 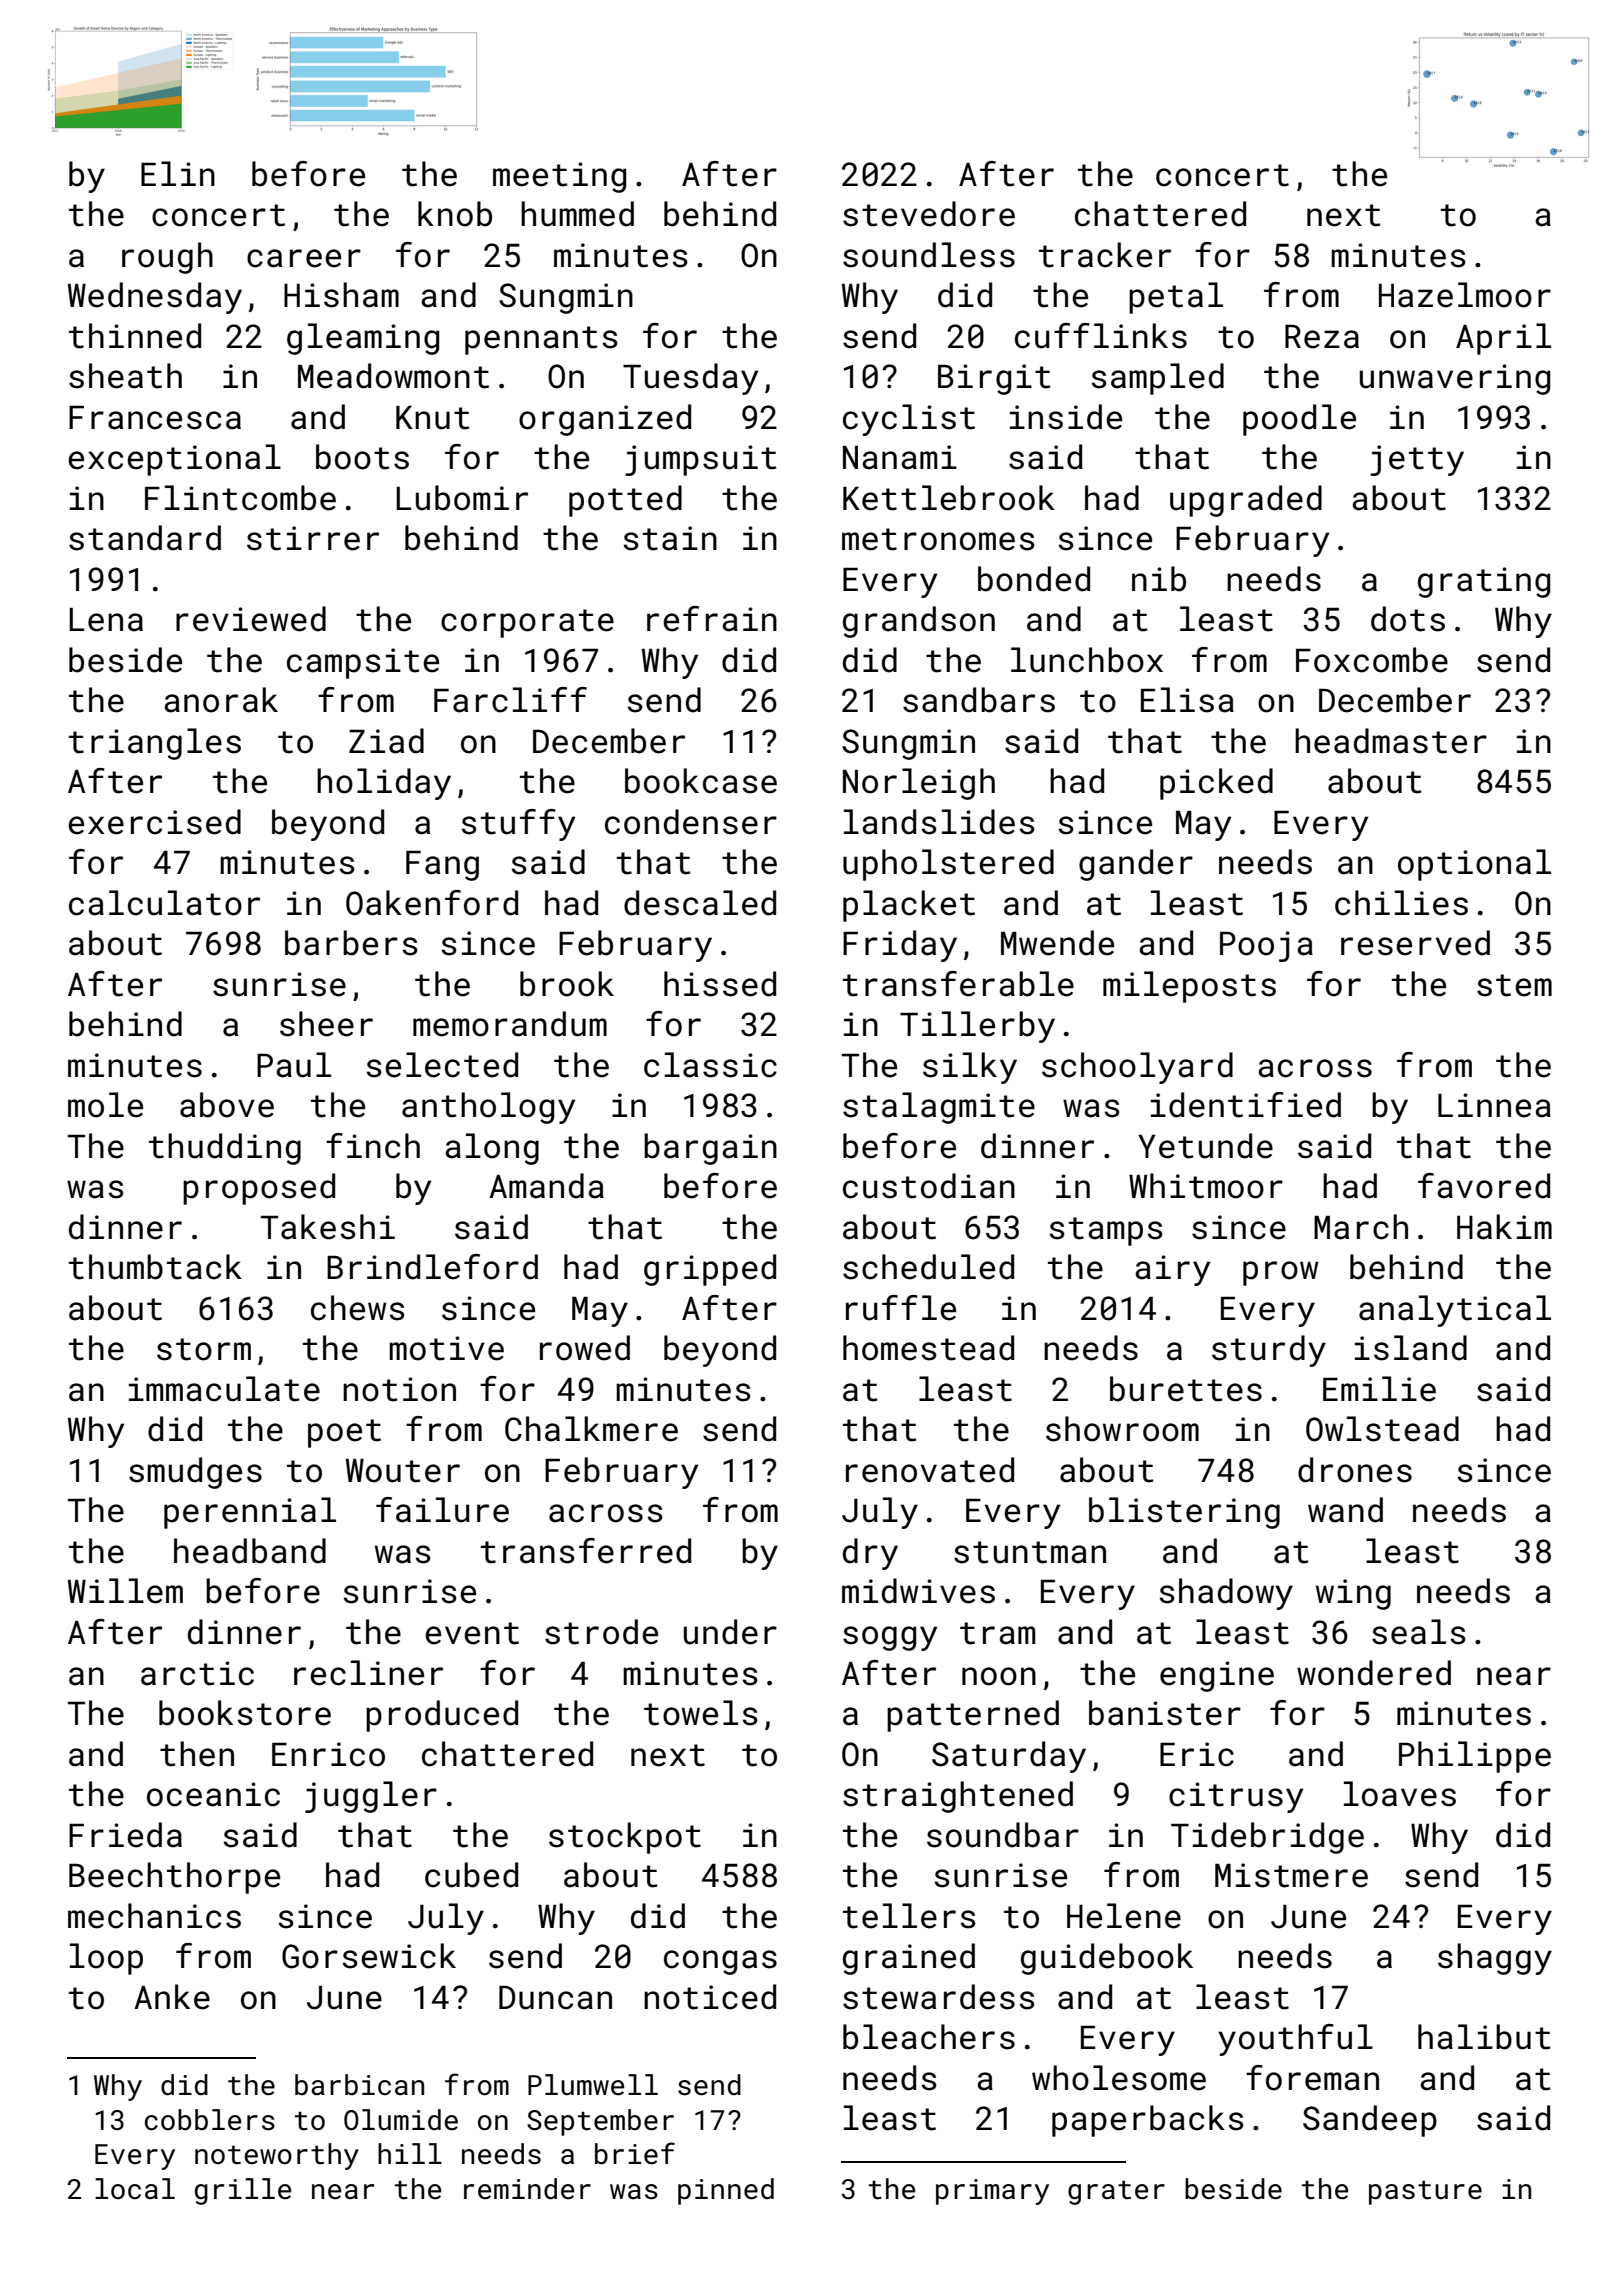 I want to click on bargain, so click(x=710, y=1149).
